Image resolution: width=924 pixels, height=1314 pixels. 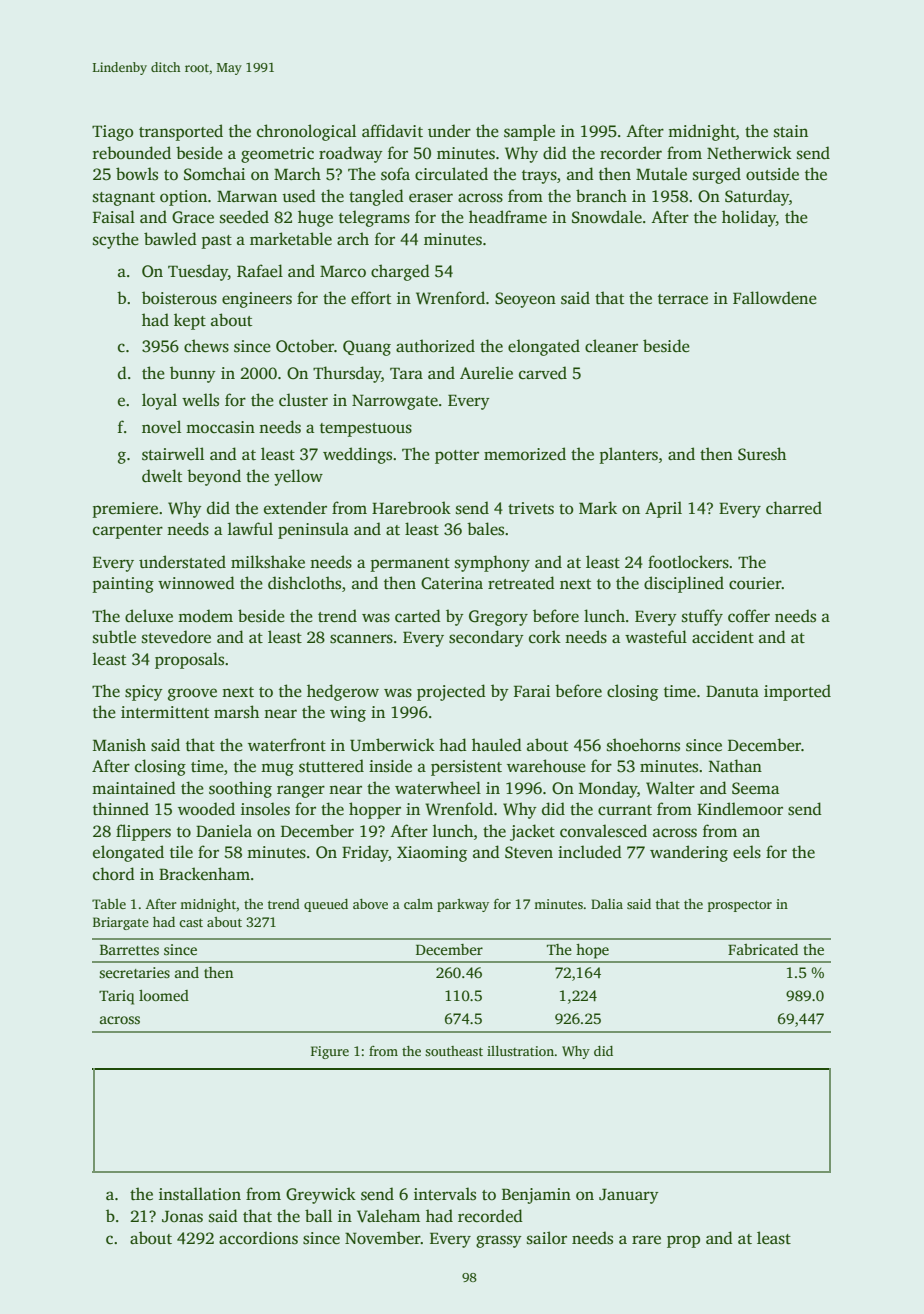 I want to click on installation, so click(x=200, y=1194).
